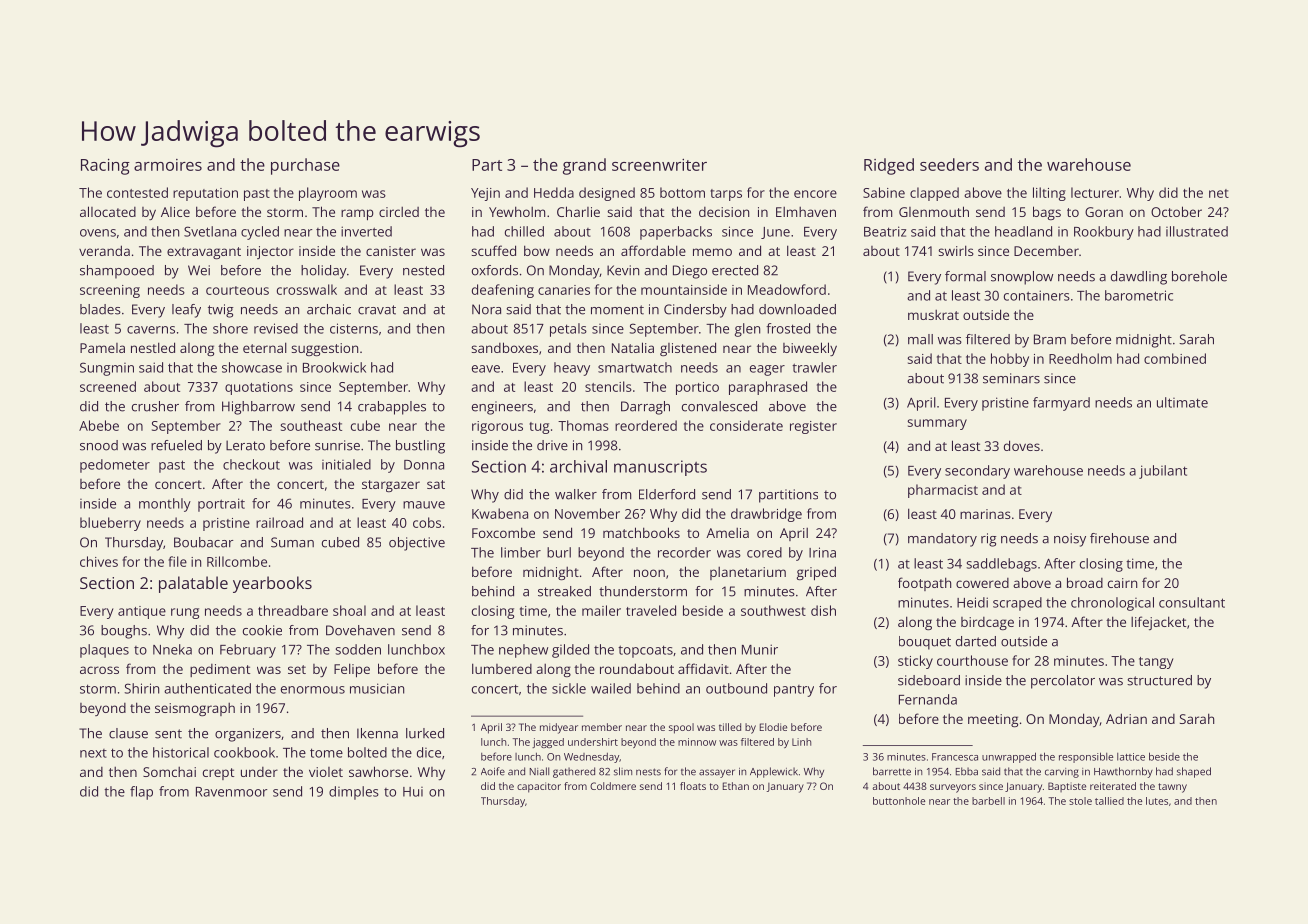  What do you see at coordinates (814, 367) in the image?
I see `trawler` at bounding box center [814, 367].
